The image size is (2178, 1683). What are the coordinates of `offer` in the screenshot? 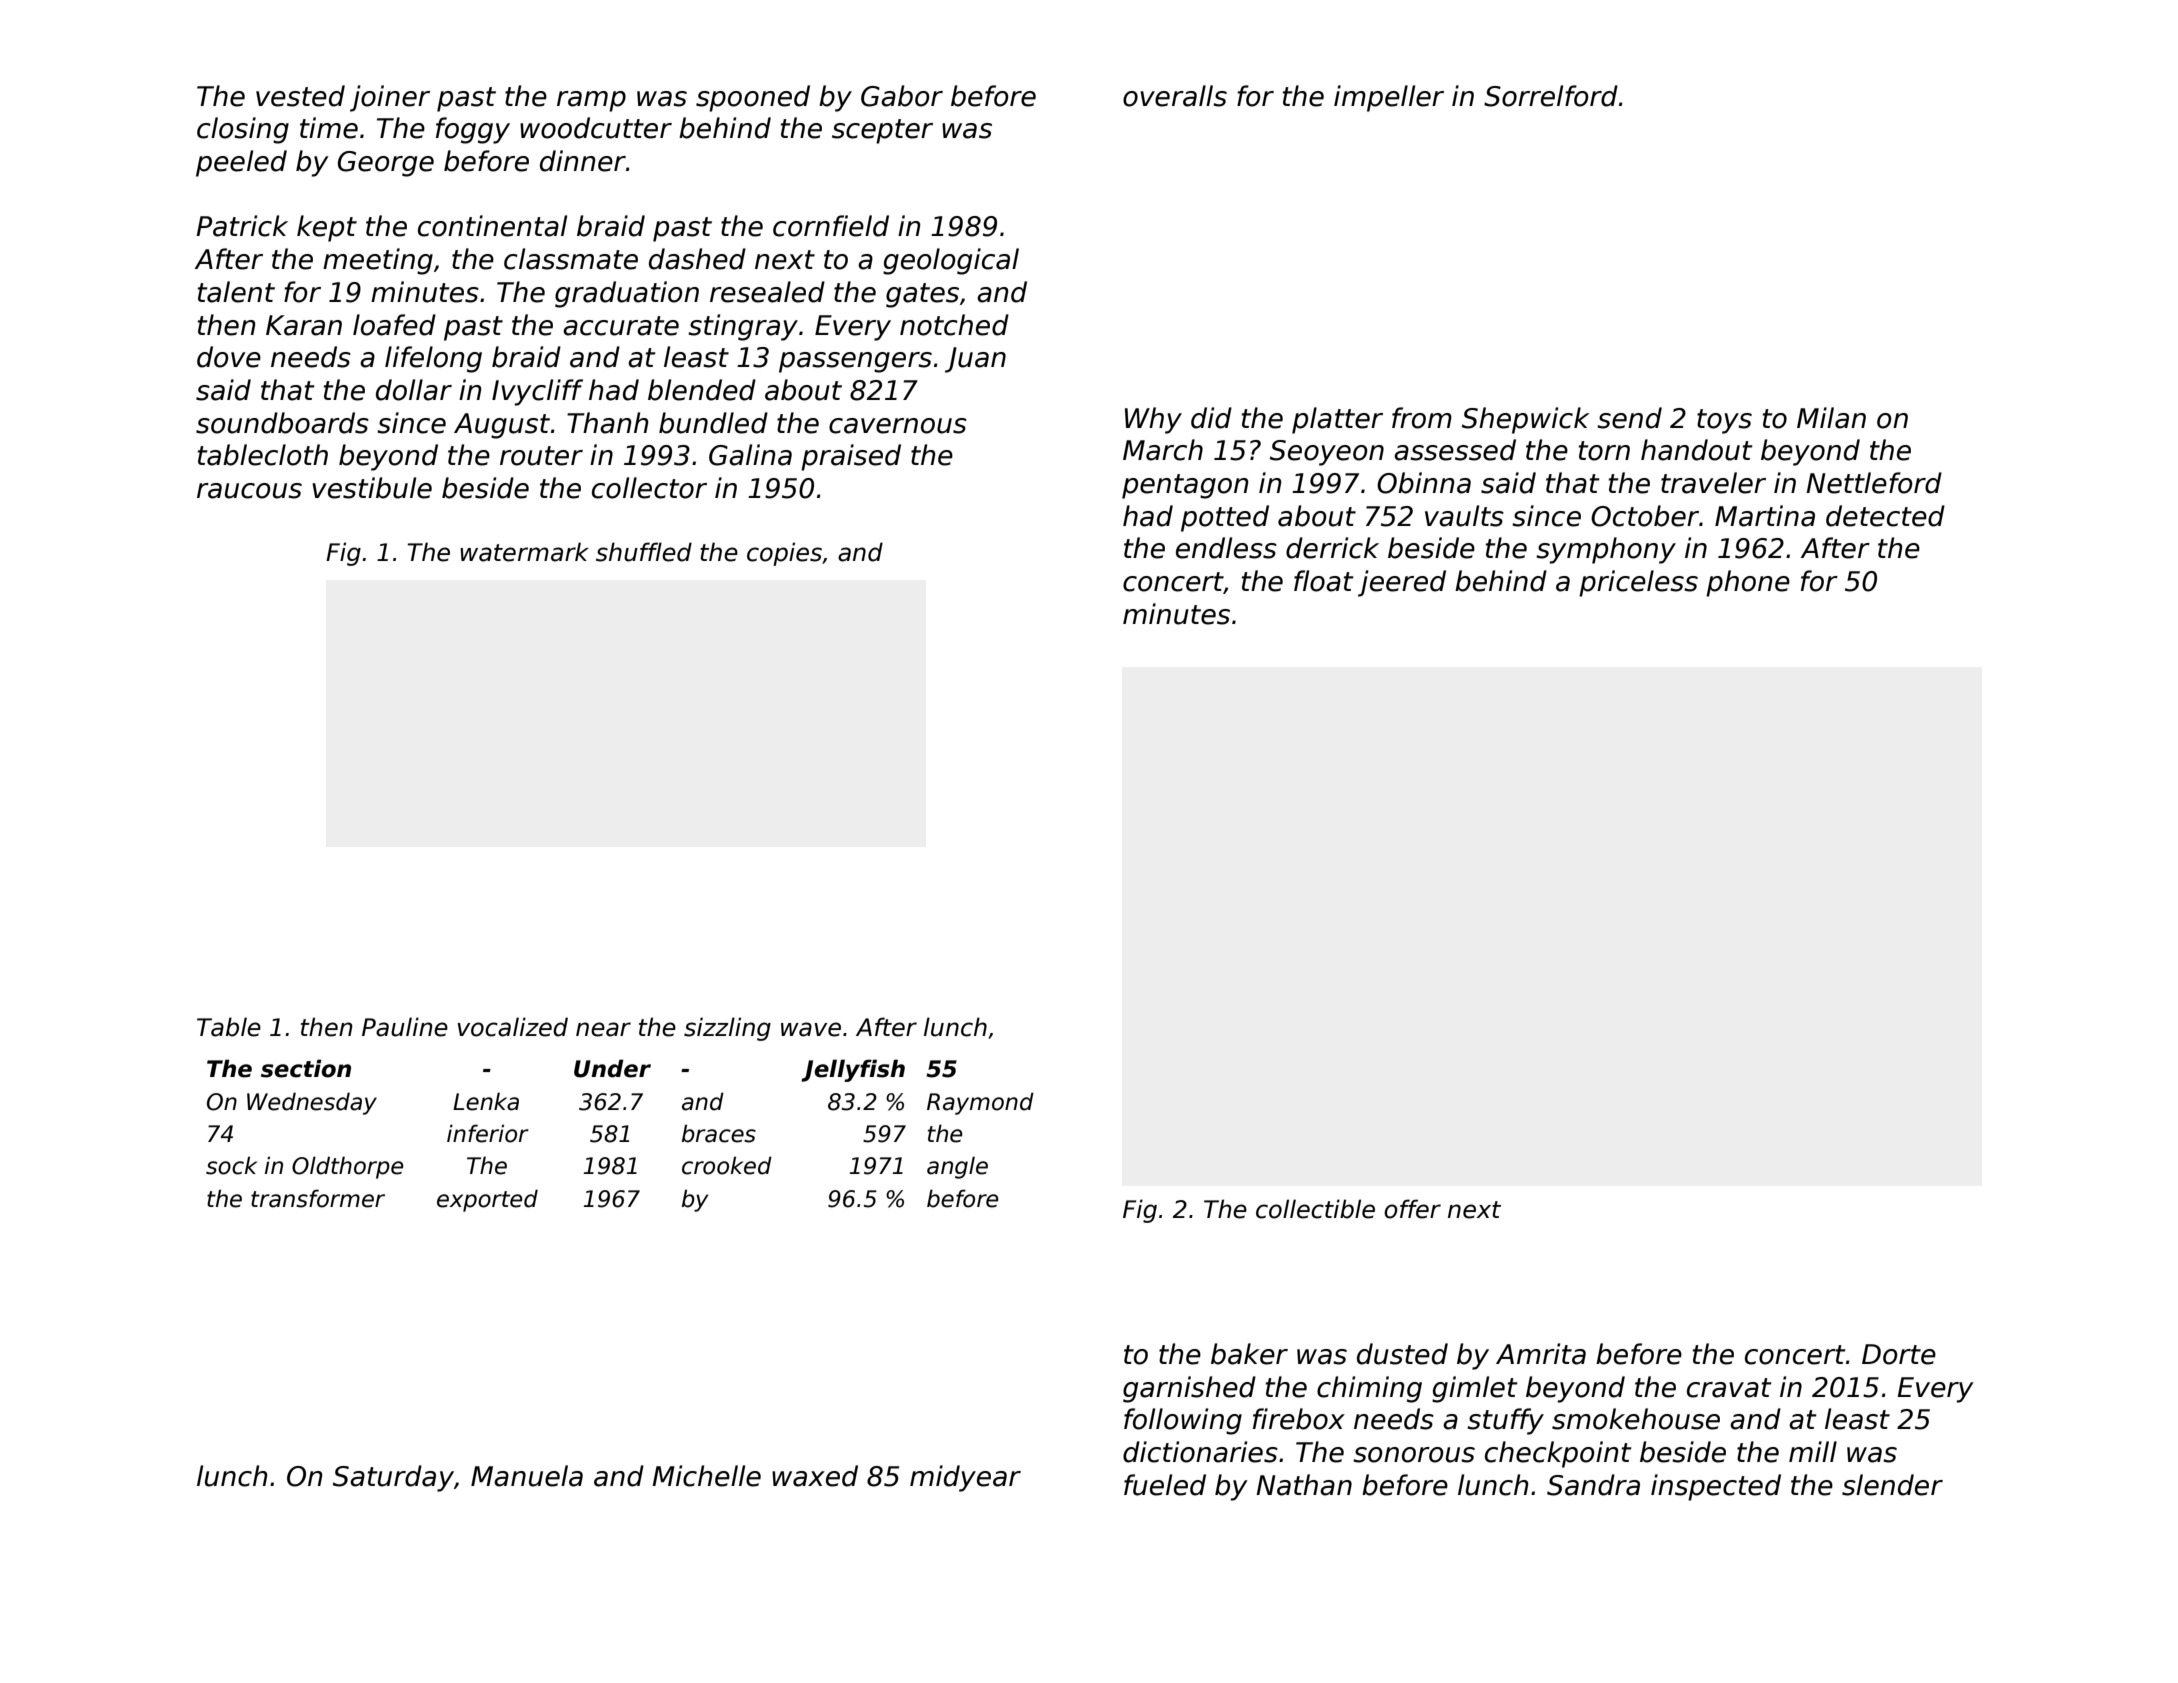 It's located at (1412, 1209).
